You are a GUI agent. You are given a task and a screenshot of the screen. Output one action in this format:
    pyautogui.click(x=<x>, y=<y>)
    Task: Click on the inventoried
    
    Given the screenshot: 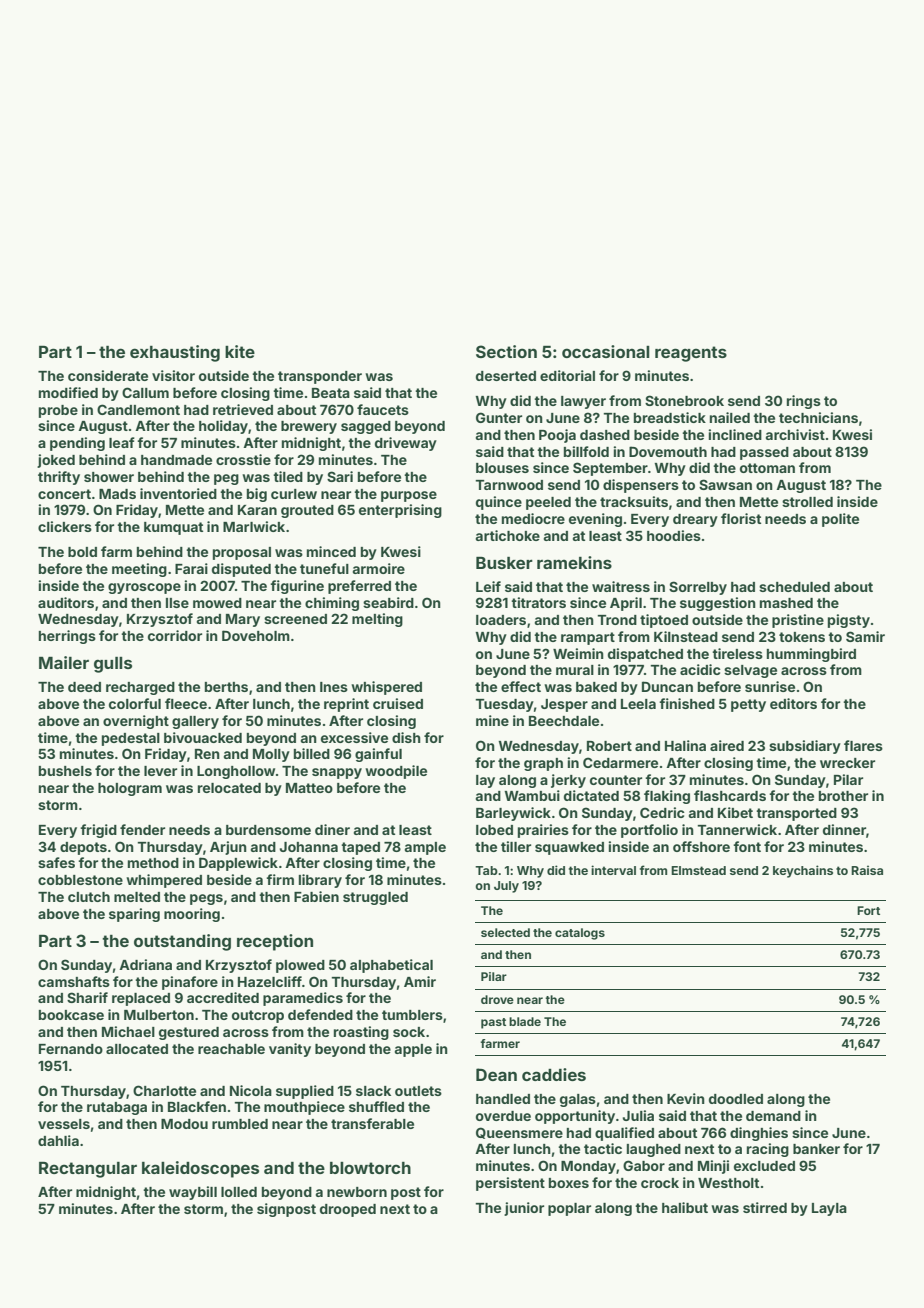 What is the action you would take?
    pyautogui.click(x=178, y=493)
